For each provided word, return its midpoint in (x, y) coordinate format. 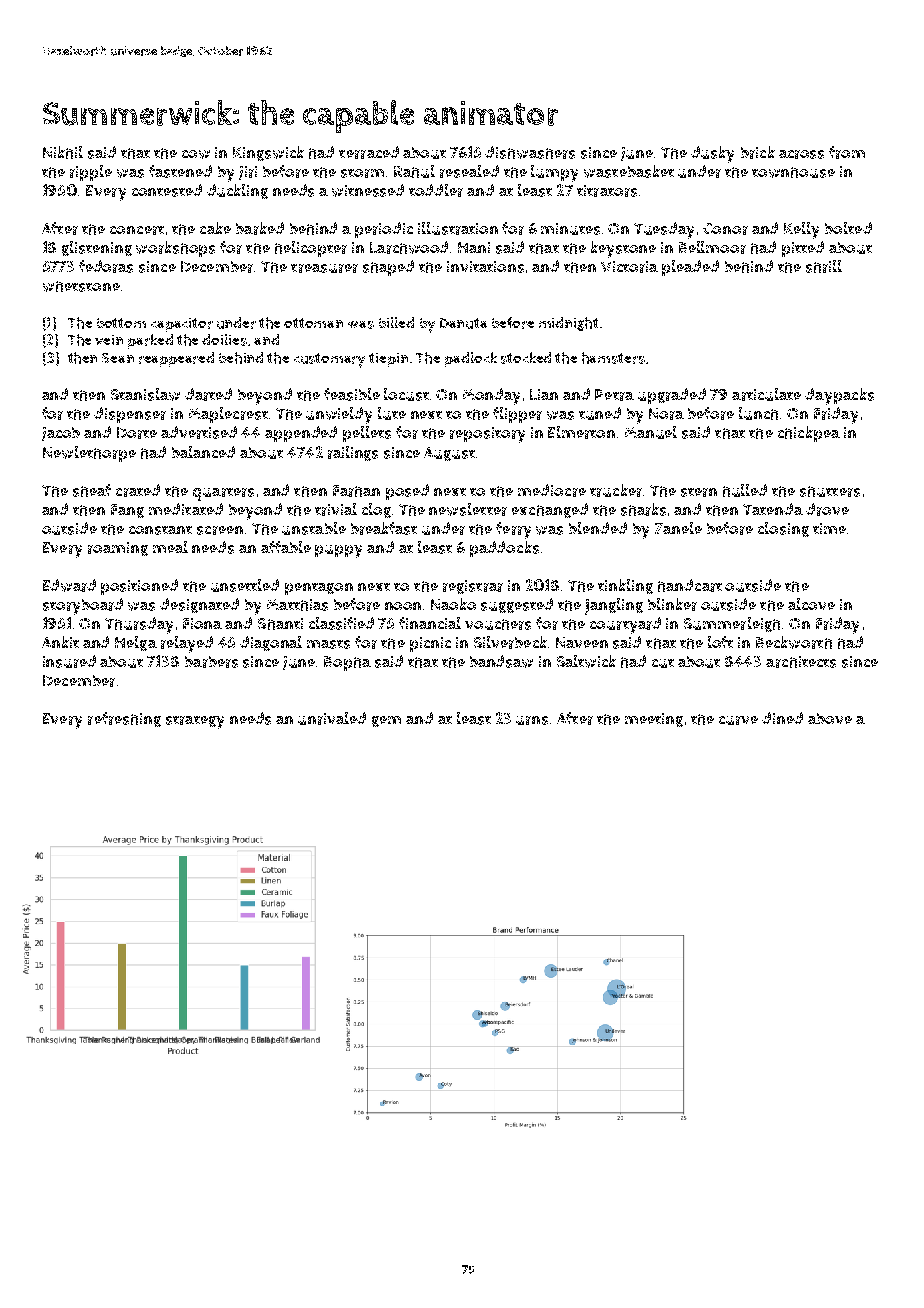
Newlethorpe (89, 454)
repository (487, 435)
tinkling (625, 586)
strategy (195, 722)
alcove (811, 604)
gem (386, 721)
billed (396, 322)
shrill (824, 266)
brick (758, 152)
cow (196, 154)
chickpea (809, 434)
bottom (121, 323)
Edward (69, 585)
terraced (369, 152)
